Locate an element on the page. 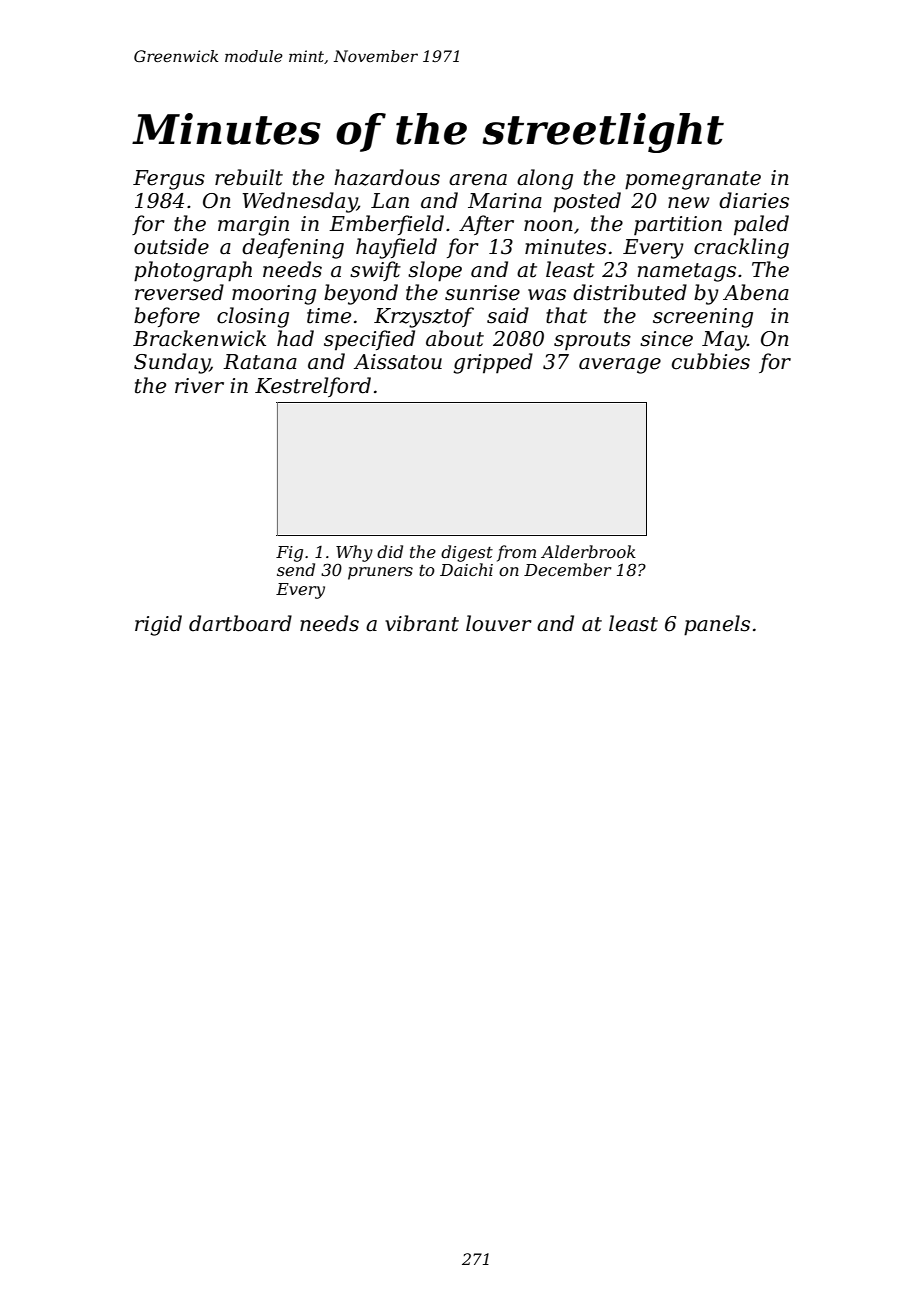 Image resolution: width=924 pixels, height=1314 pixels. pomegranate is located at coordinates (693, 180).
